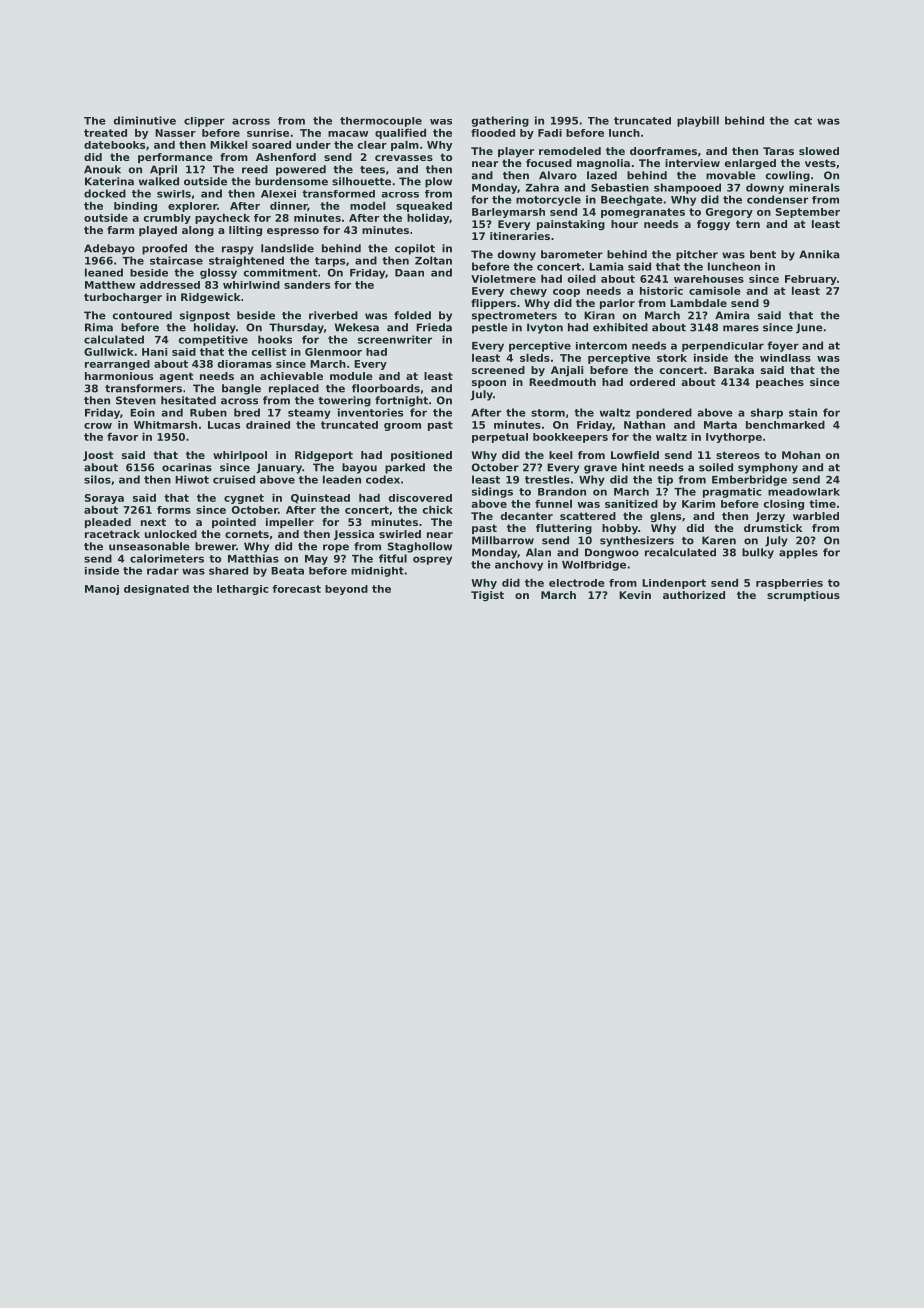 The image size is (924, 1308). What do you see at coordinates (156, 590) in the screenshot?
I see `designated` at bounding box center [156, 590].
